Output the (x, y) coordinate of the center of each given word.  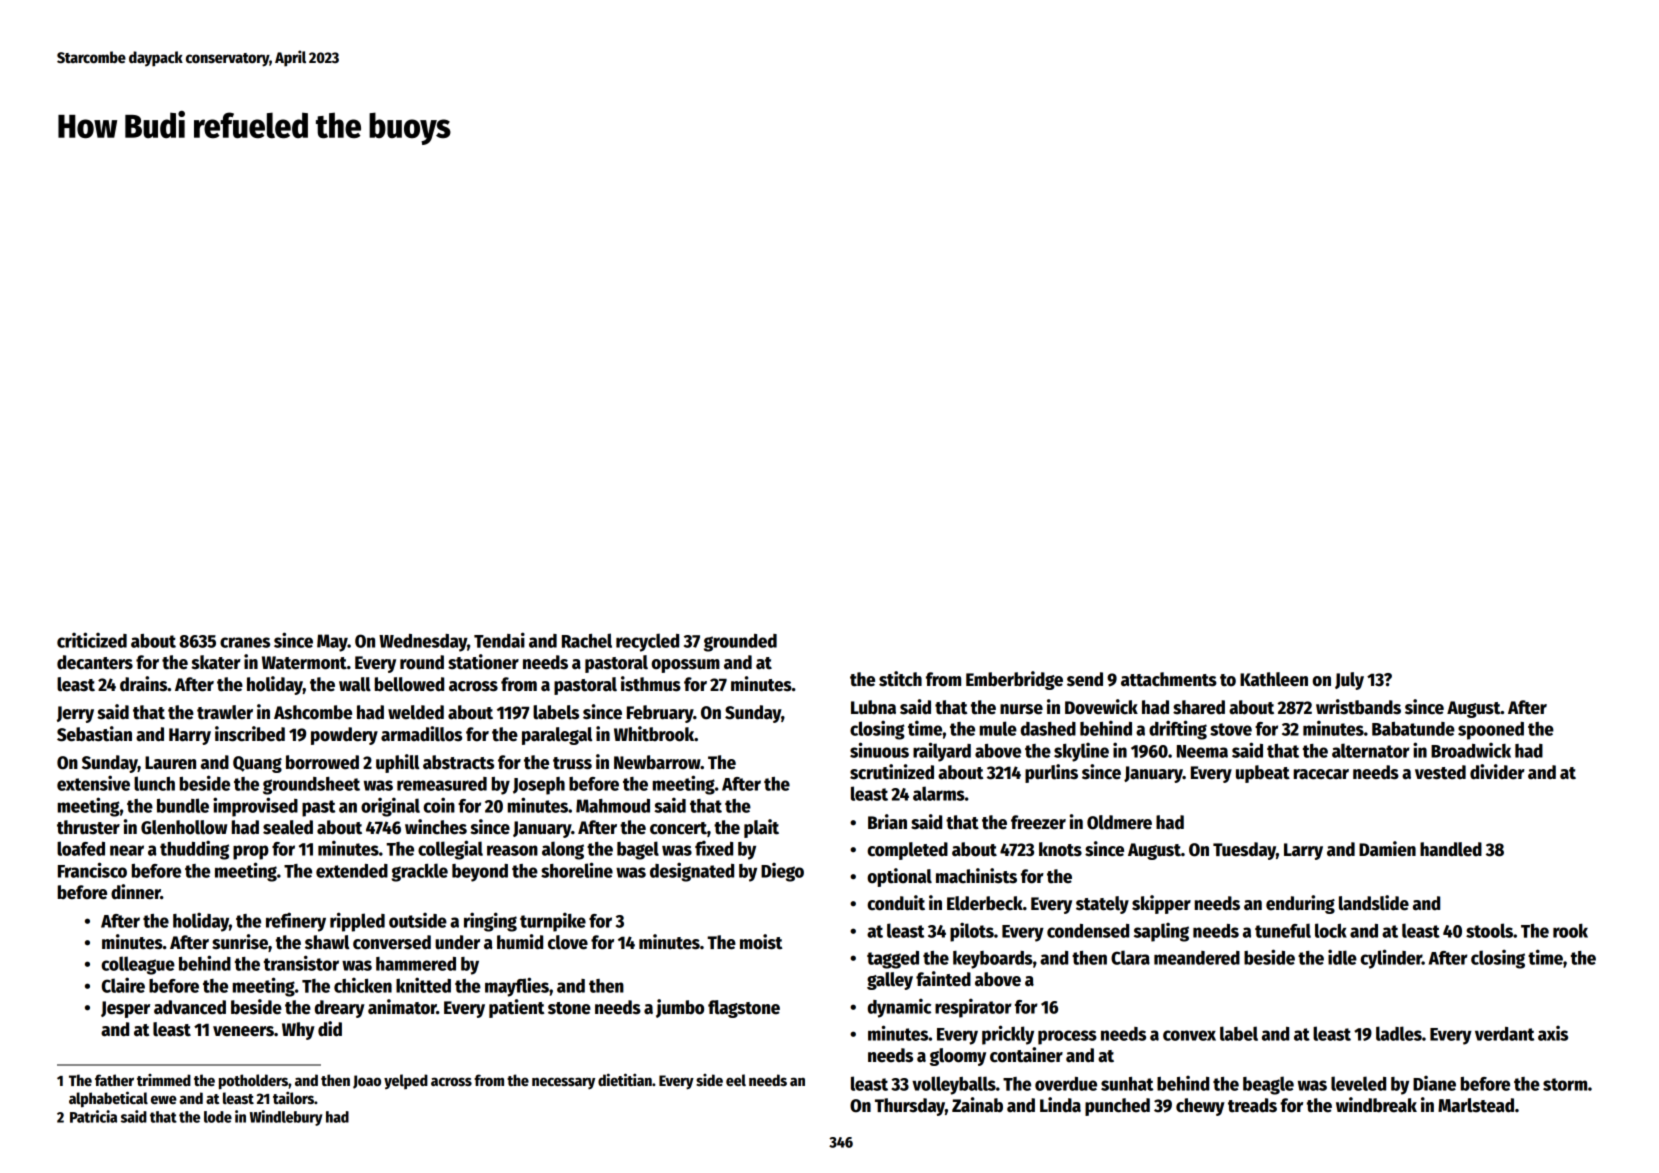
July (1349, 681)
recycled (647, 642)
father (114, 1080)
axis (1553, 1033)
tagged (893, 960)
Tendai (499, 640)
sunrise (240, 942)
